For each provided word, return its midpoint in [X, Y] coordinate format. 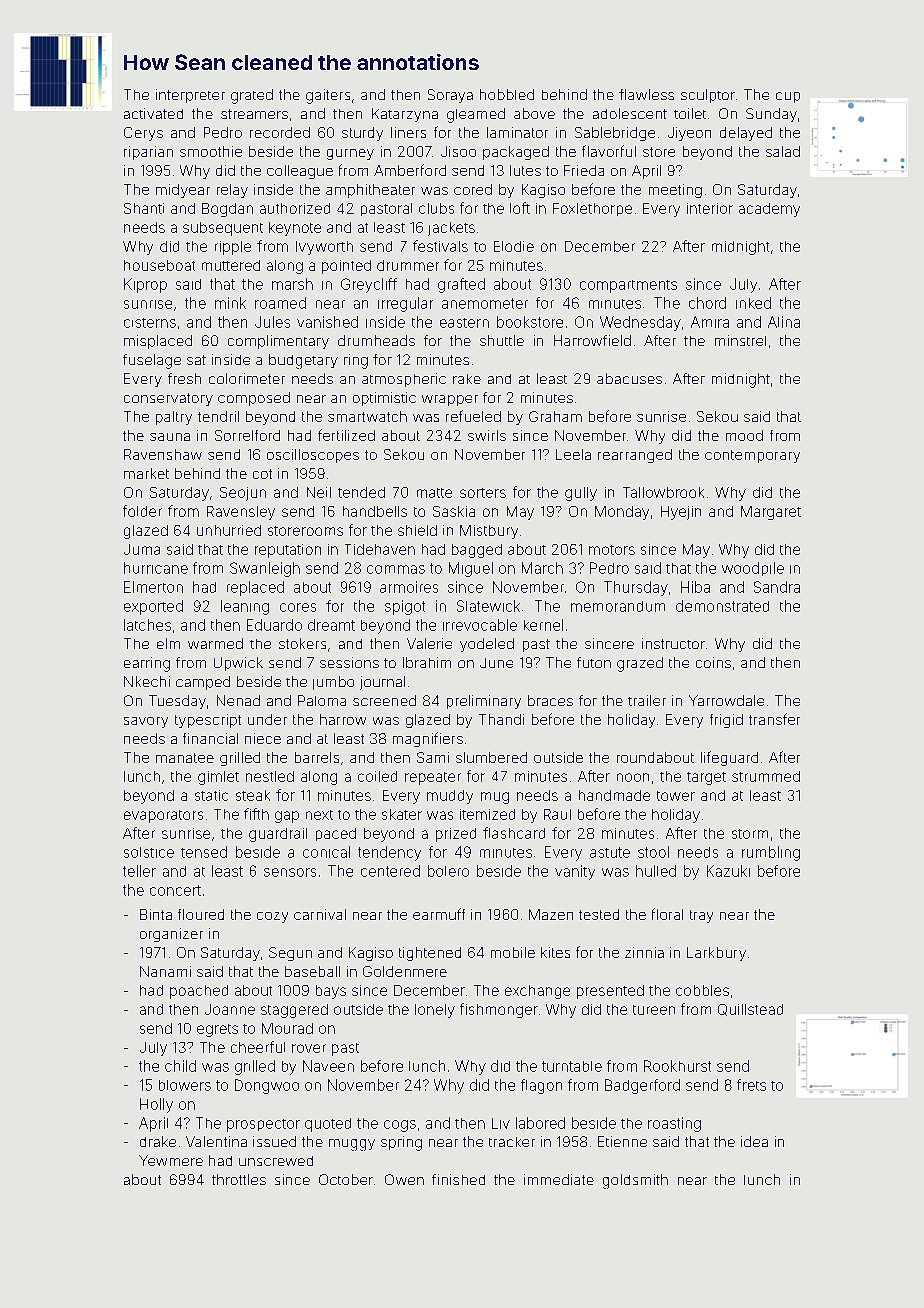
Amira [710, 322]
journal [382, 683]
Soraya [450, 96]
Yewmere [171, 1160]
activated [153, 113]
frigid [726, 721]
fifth [256, 814]
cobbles [702, 990]
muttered [231, 265]
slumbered [491, 757]
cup [788, 97]
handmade [614, 795]
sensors [290, 872]
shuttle [502, 340]
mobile [513, 952]
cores [298, 607]
